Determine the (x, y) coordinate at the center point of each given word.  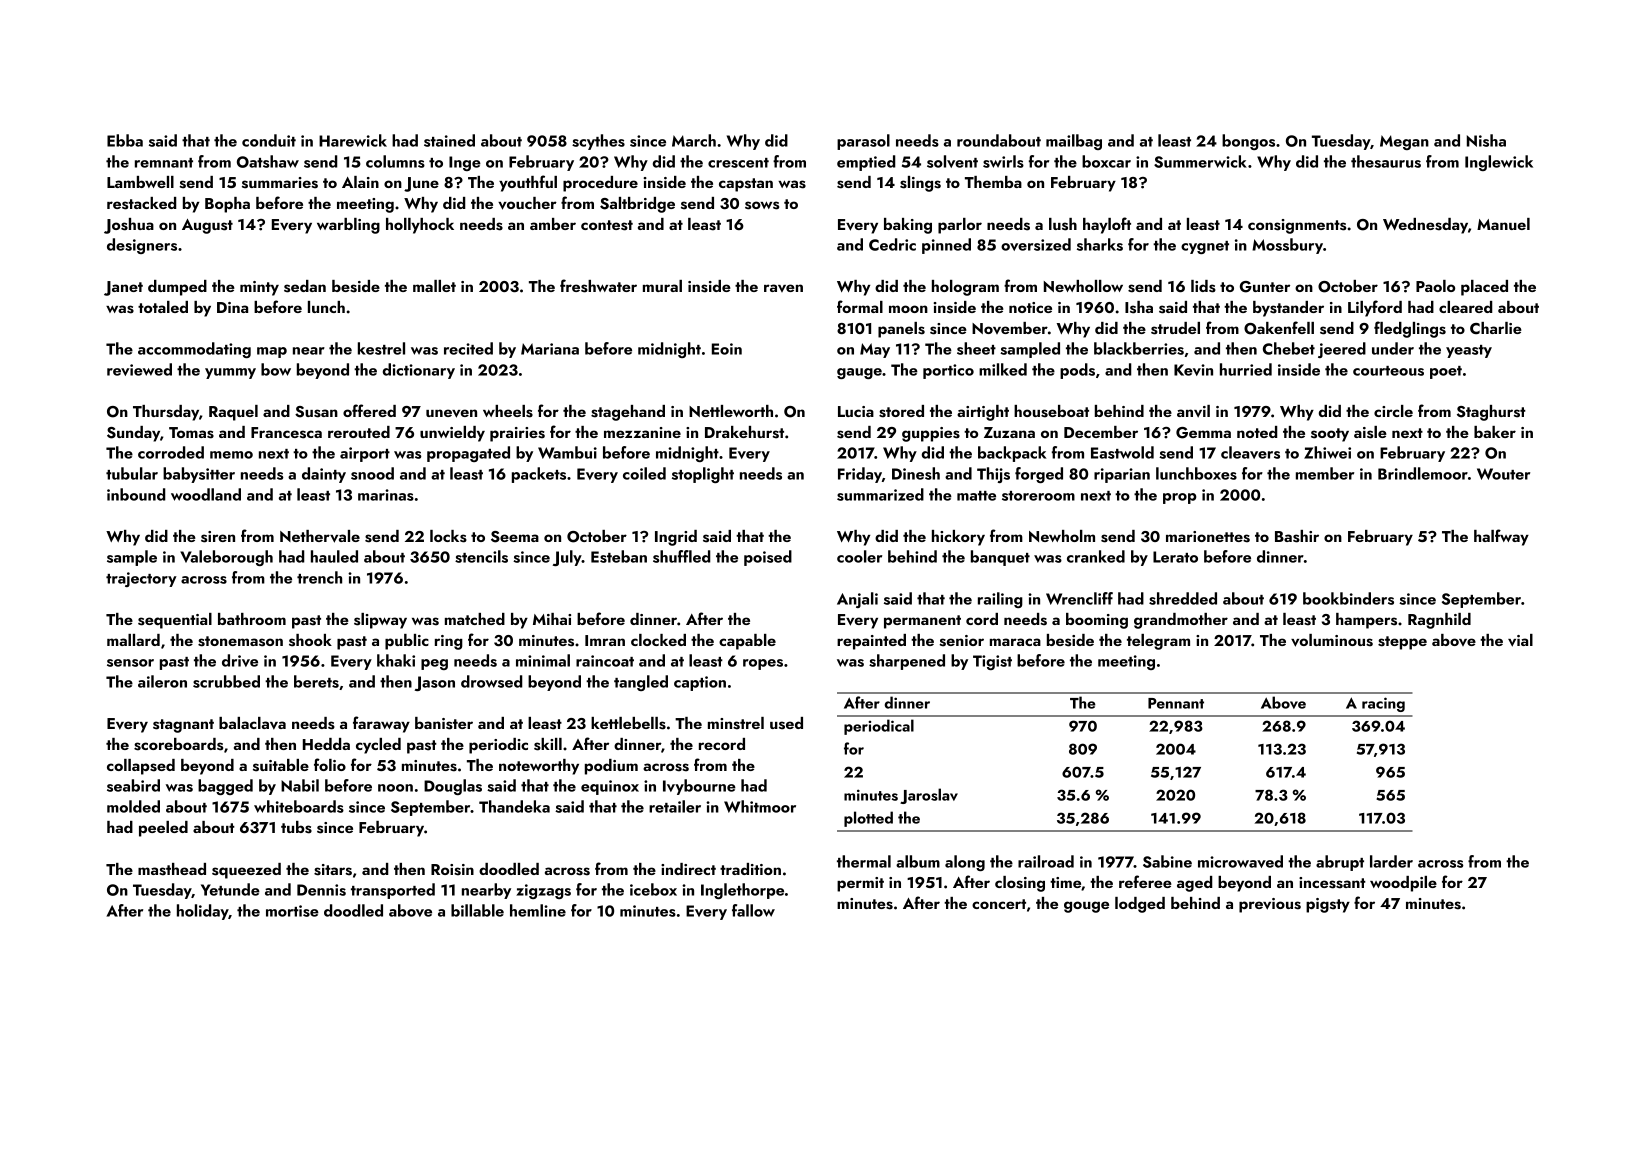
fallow (753, 910)
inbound (136, 494)
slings (920, 184)
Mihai (552, 619)
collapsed (141, 767)
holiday (203, 912)
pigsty (1328, 905)
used (786, 723)
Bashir (1297, 536)
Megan (1404, 142)
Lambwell (140, 182)
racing (1383, 704)
